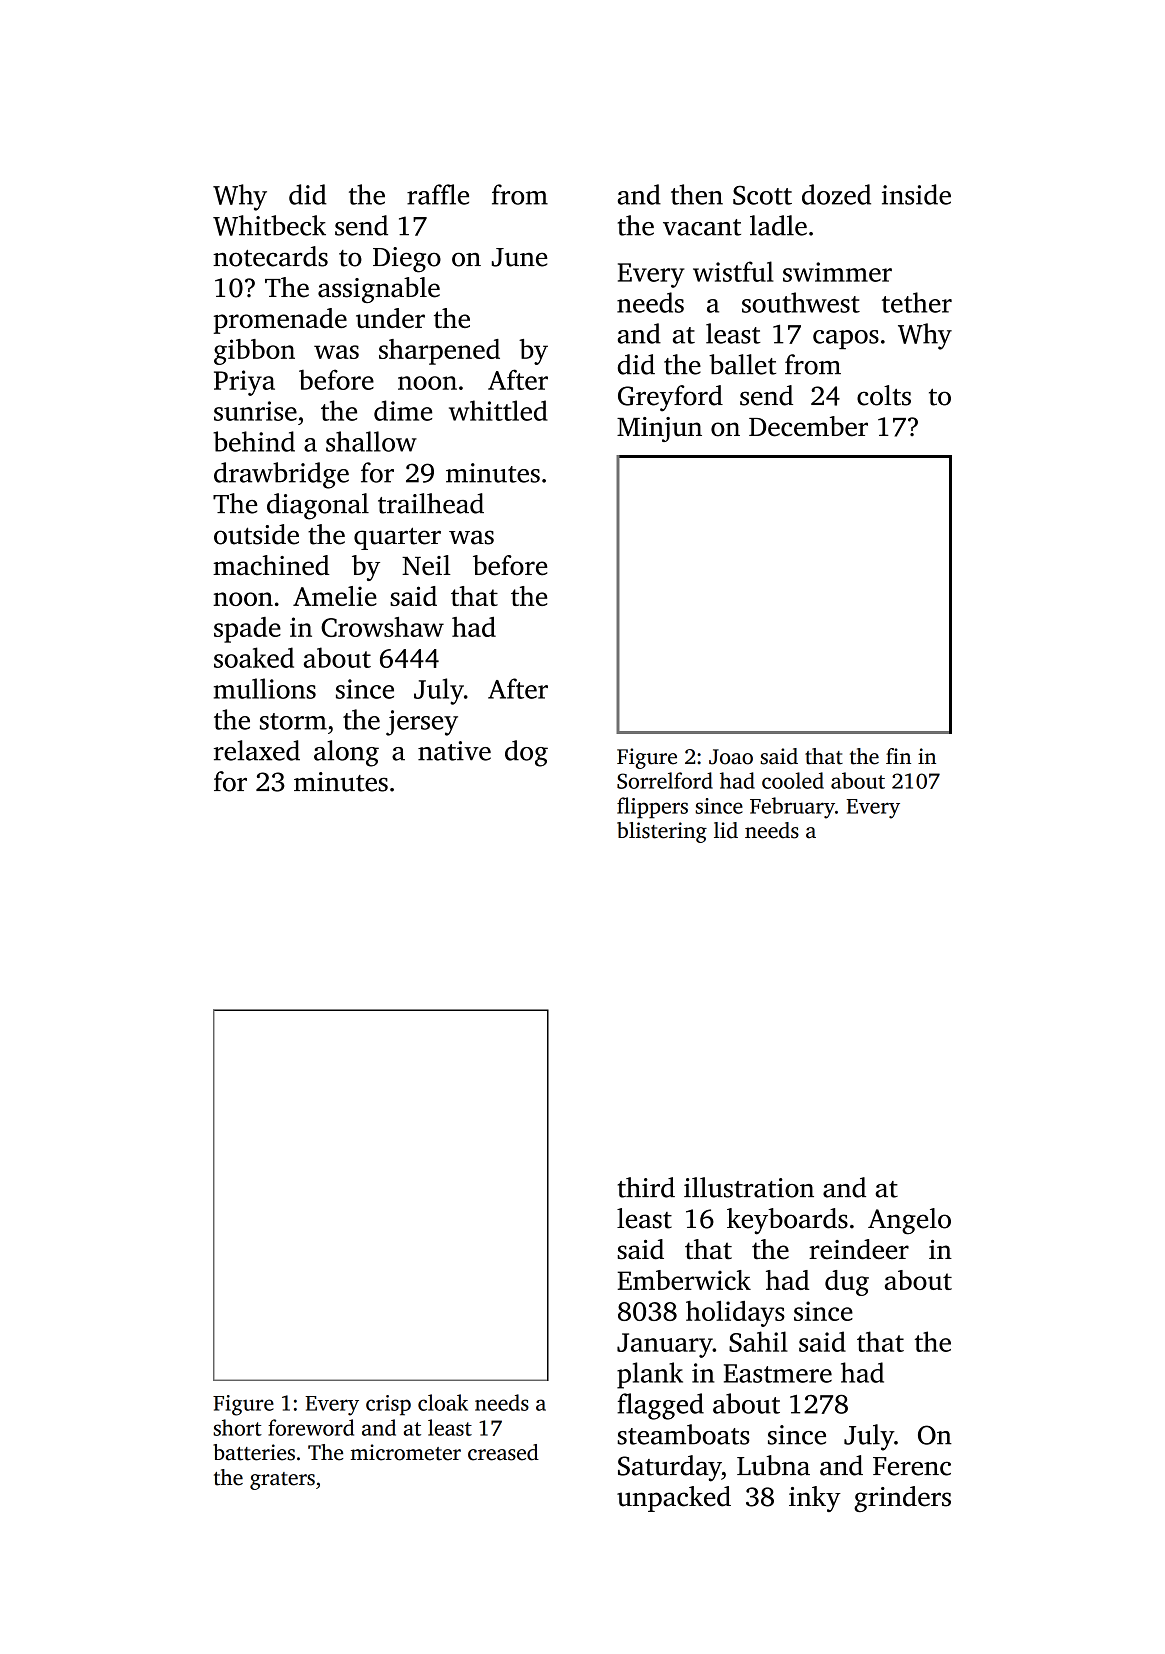 The width and height of the screenshot is (1165, 1654). I want to click on third, so click(646, 1187).
